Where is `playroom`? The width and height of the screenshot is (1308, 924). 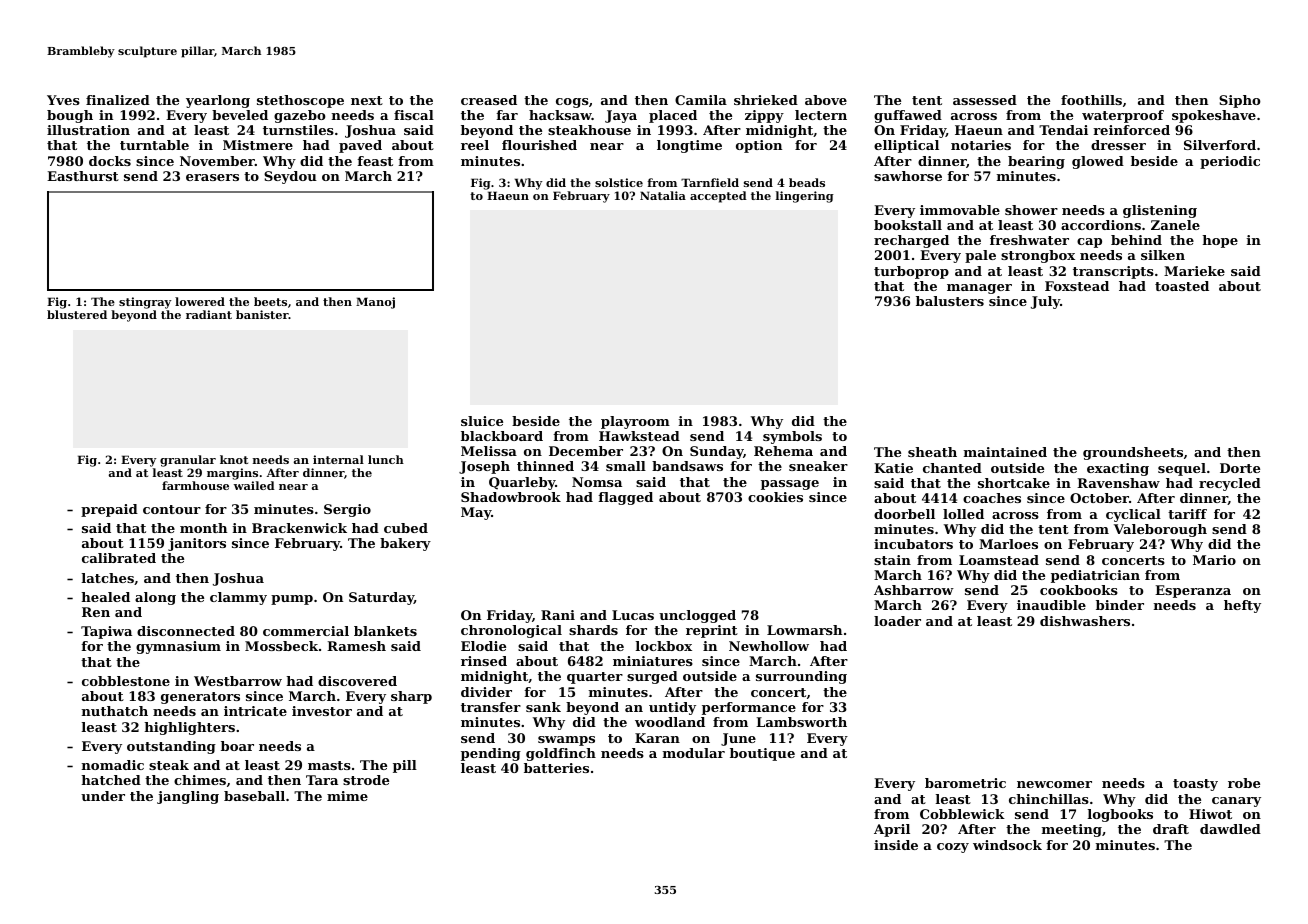 playroom is located at coordinates (635, 422).
